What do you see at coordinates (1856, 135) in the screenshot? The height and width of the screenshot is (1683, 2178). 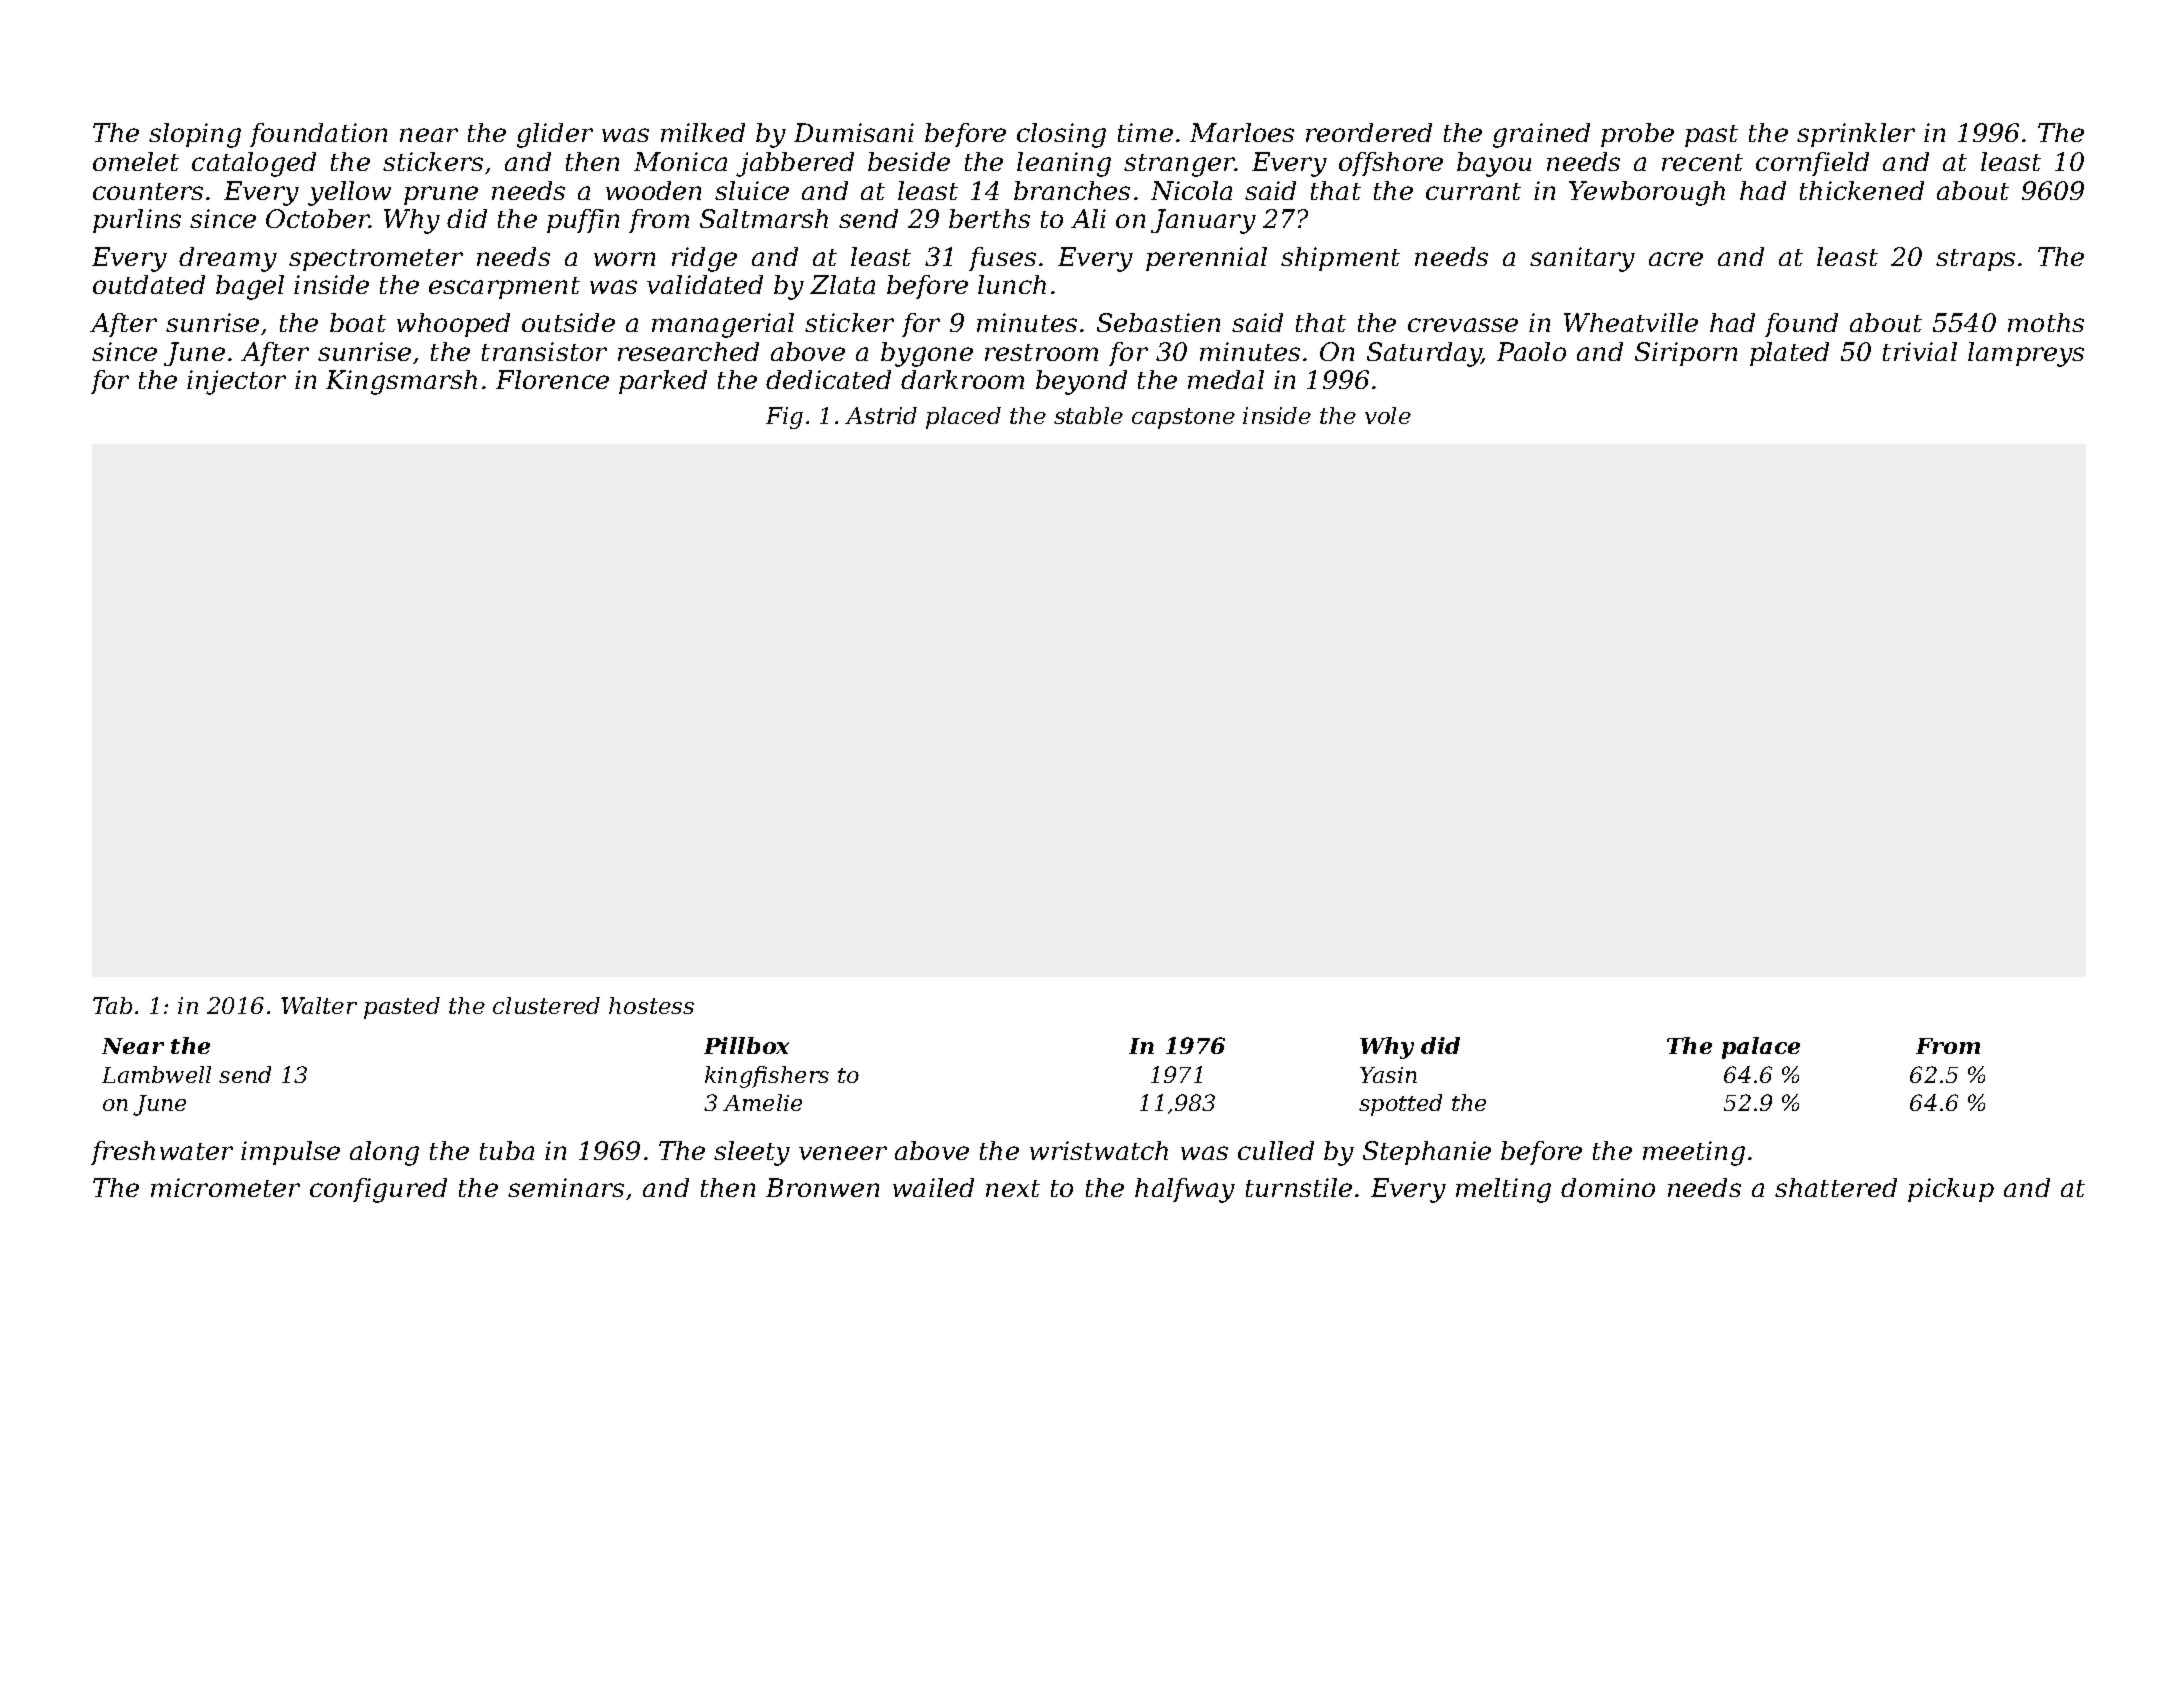 I see `sprinkler` at bounding box center [1856, 135].
